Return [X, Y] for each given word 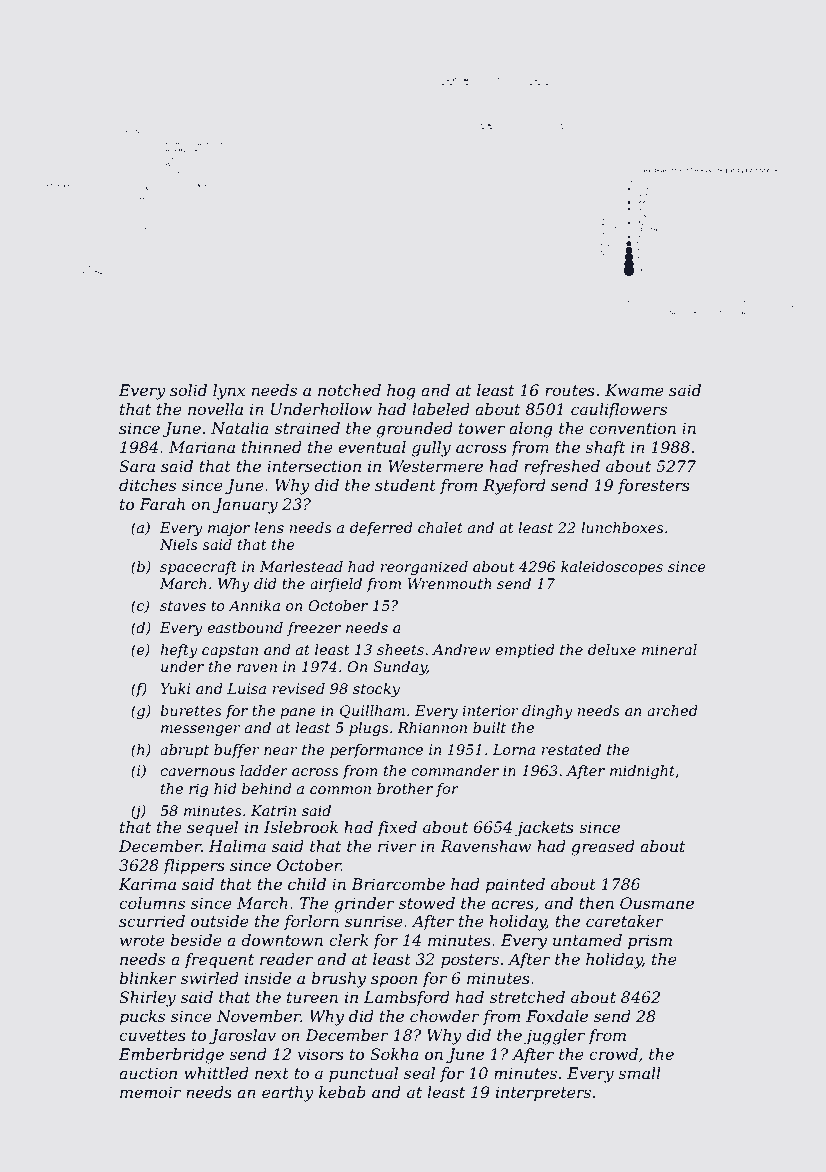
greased [603, 848]
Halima [237, 846]
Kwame [634, 390]
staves [183, 606]
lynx [229, 392]
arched [672, 710]
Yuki [175, 688]
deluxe [612, 649]
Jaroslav [242, 1037]
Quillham [372, 712]
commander [455, 770]
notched [349, 390]
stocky [376, 690]
